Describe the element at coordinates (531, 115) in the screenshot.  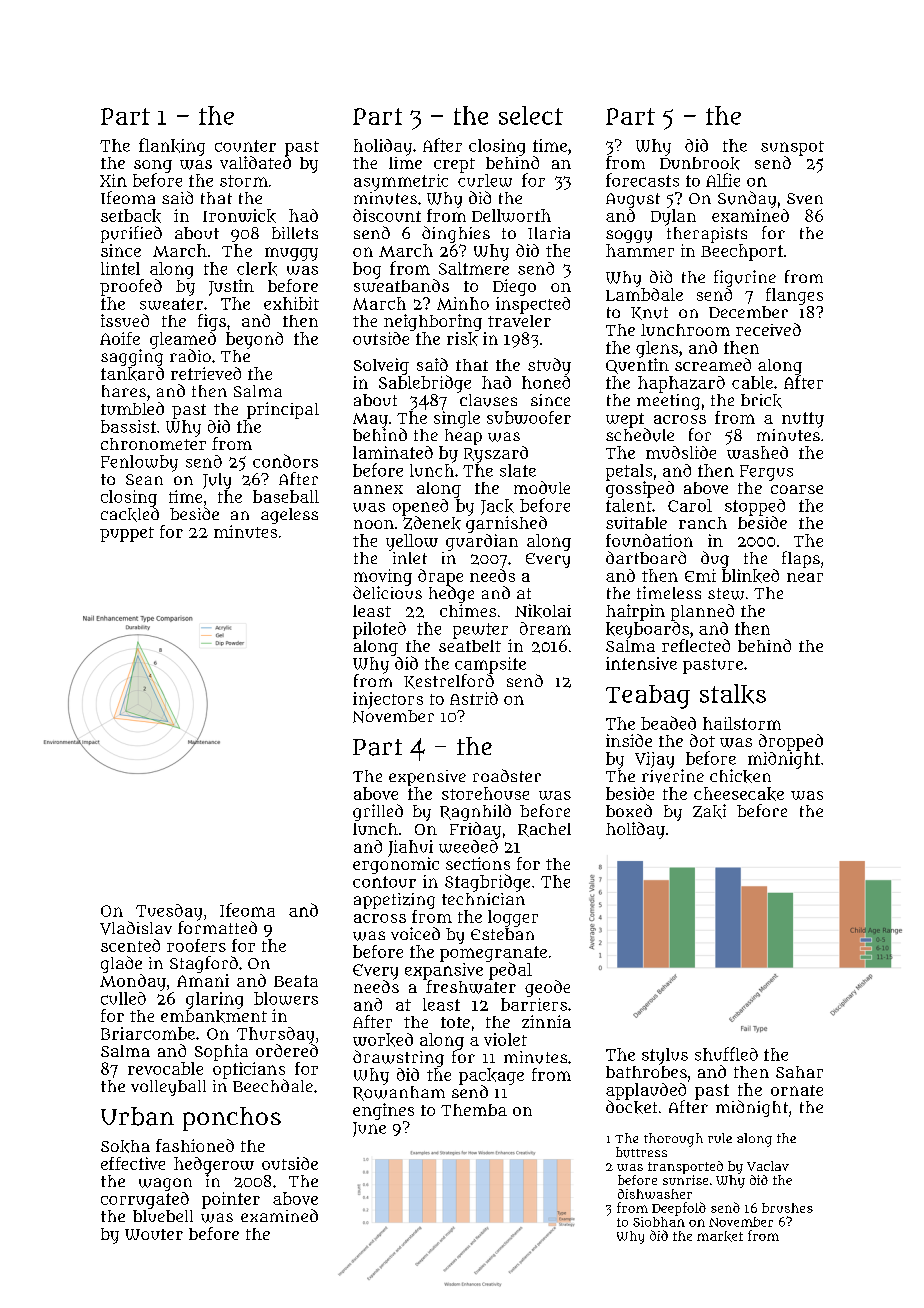
I see `select` at that location.
